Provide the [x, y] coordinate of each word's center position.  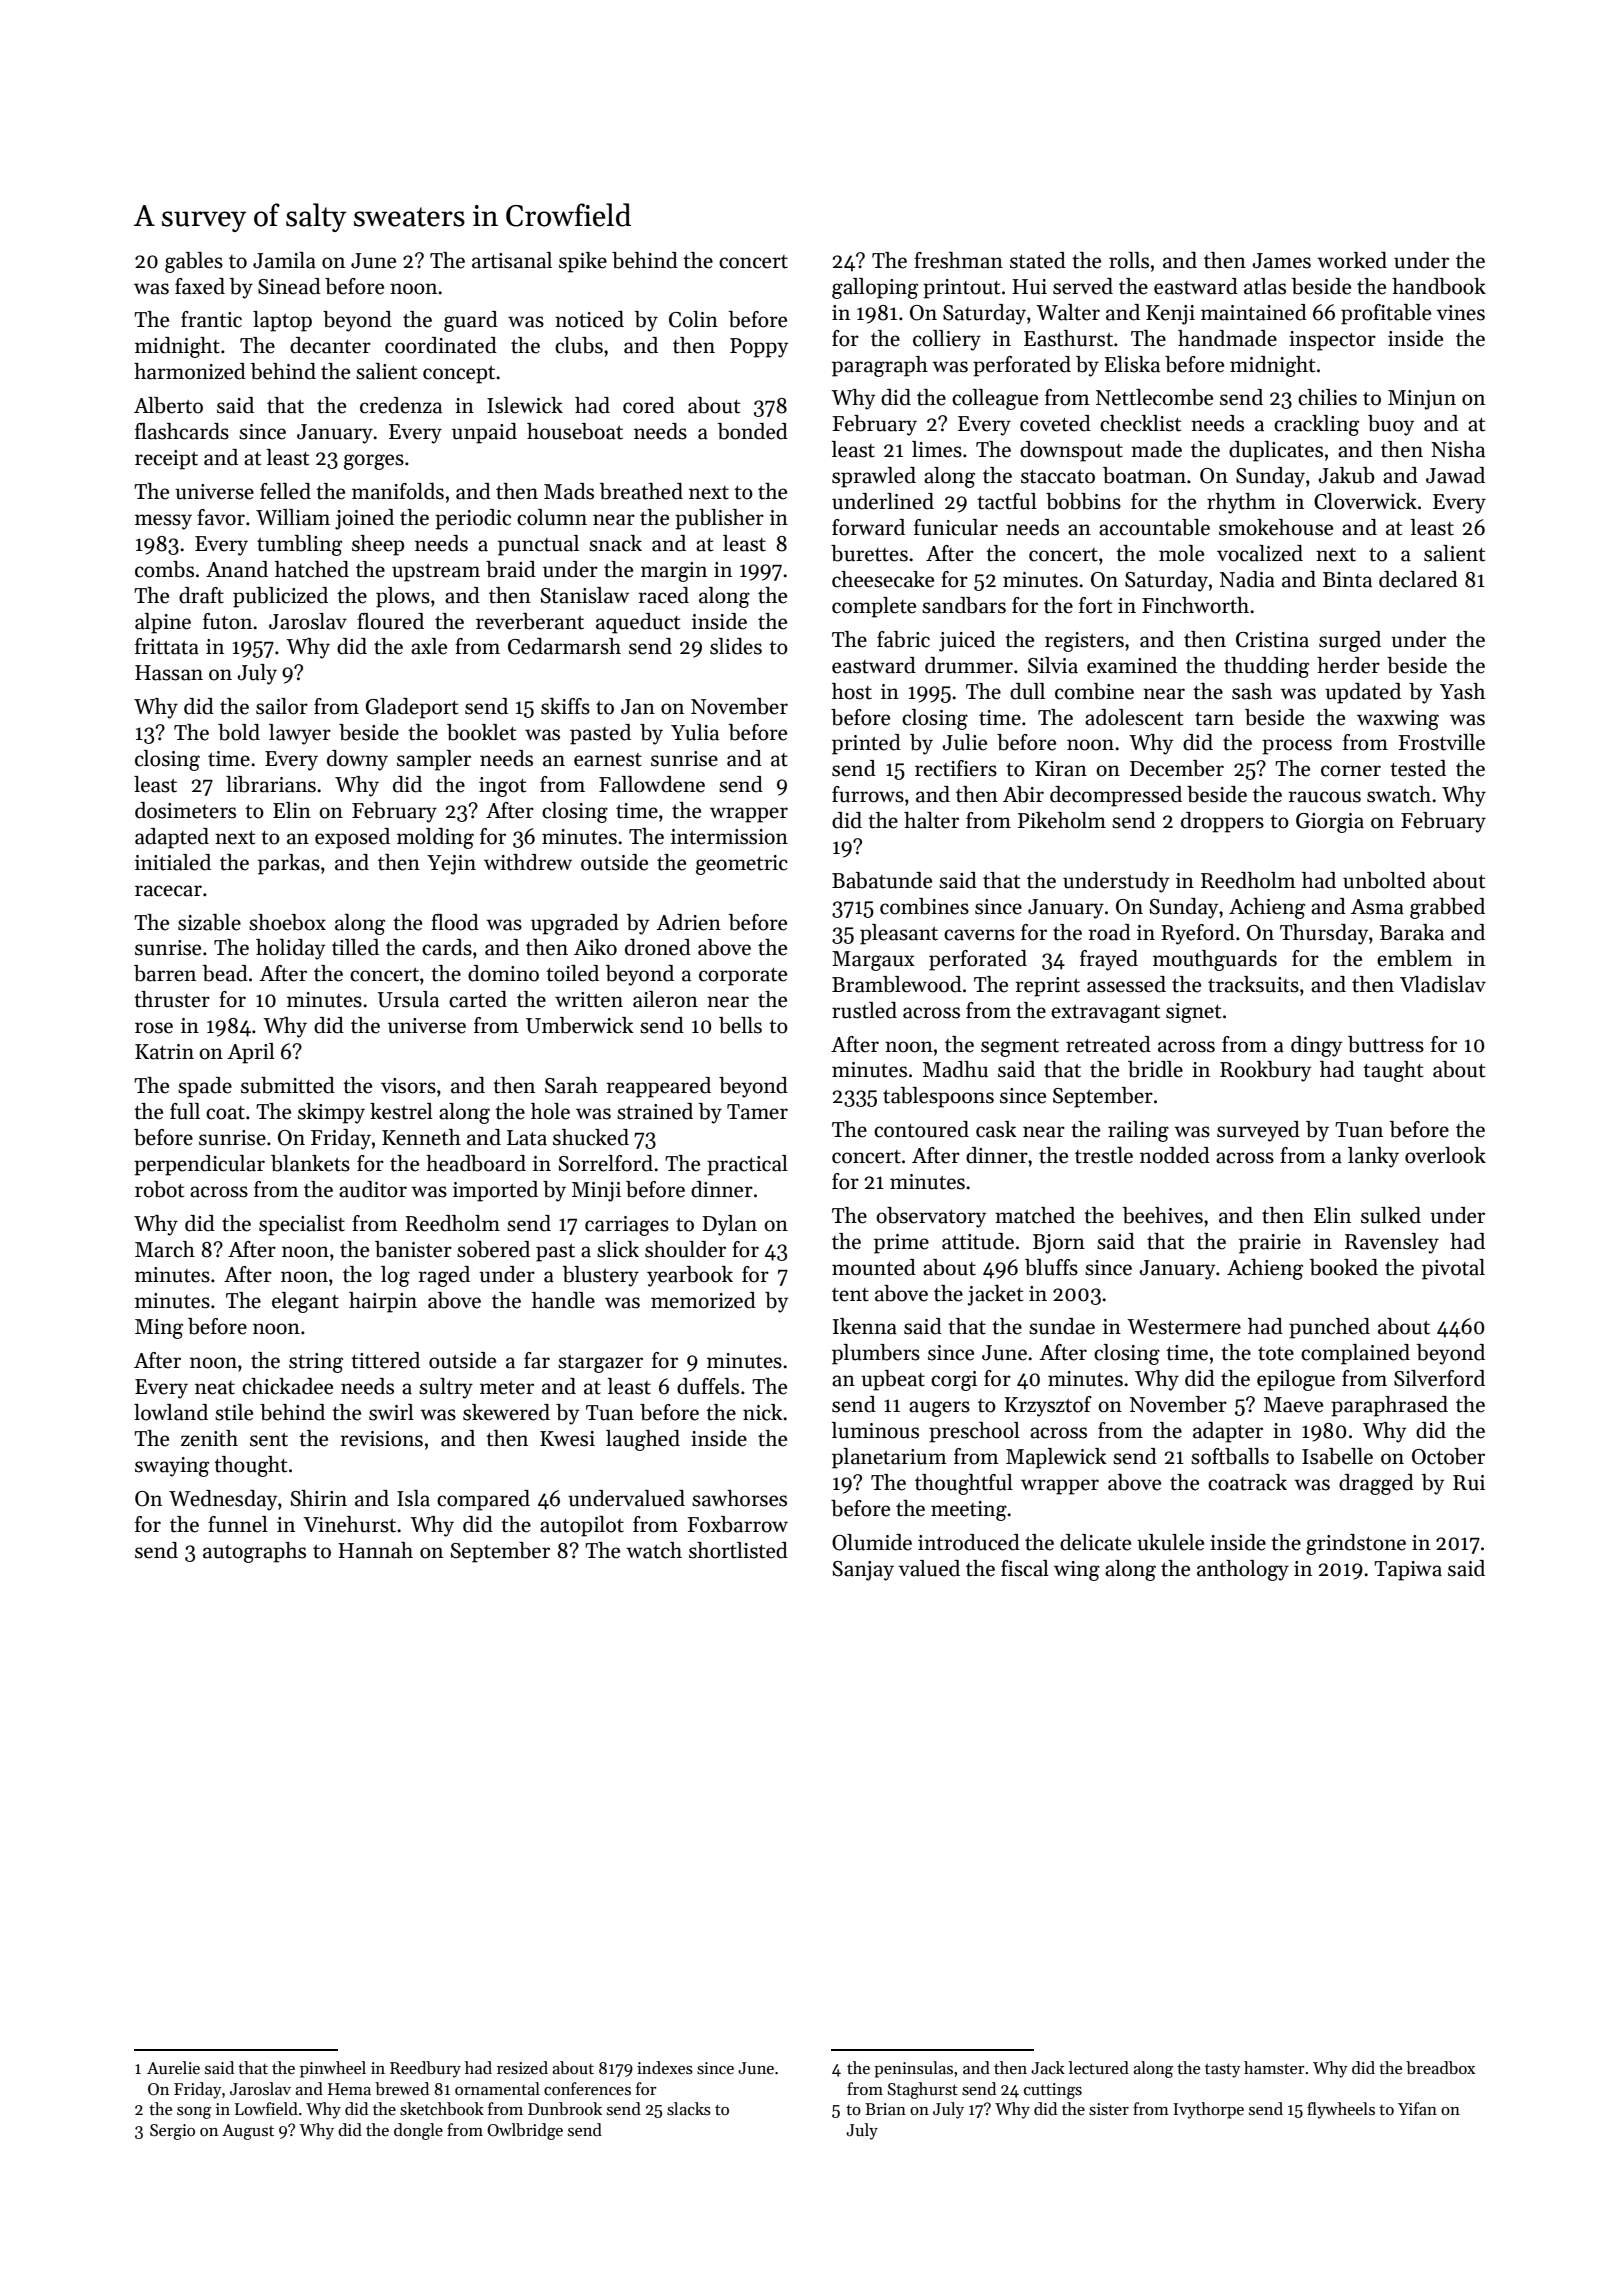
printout [961, 289]
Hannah [375, 1550]
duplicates [1276, 451]
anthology [1243, 1570]
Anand [237, 569]
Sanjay [863, 1571]
